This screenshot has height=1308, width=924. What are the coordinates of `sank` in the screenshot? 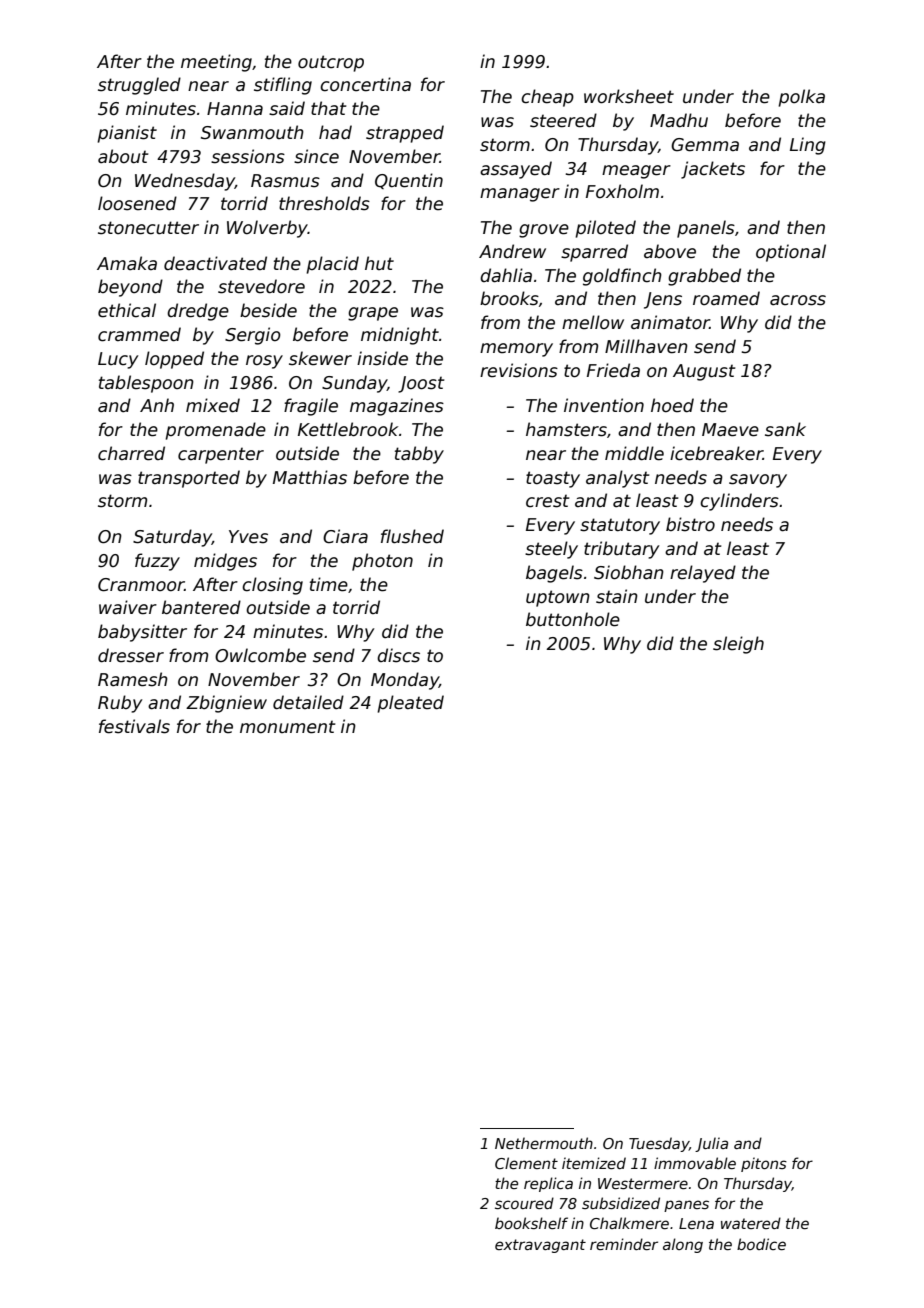 It's located at (785, 429).
